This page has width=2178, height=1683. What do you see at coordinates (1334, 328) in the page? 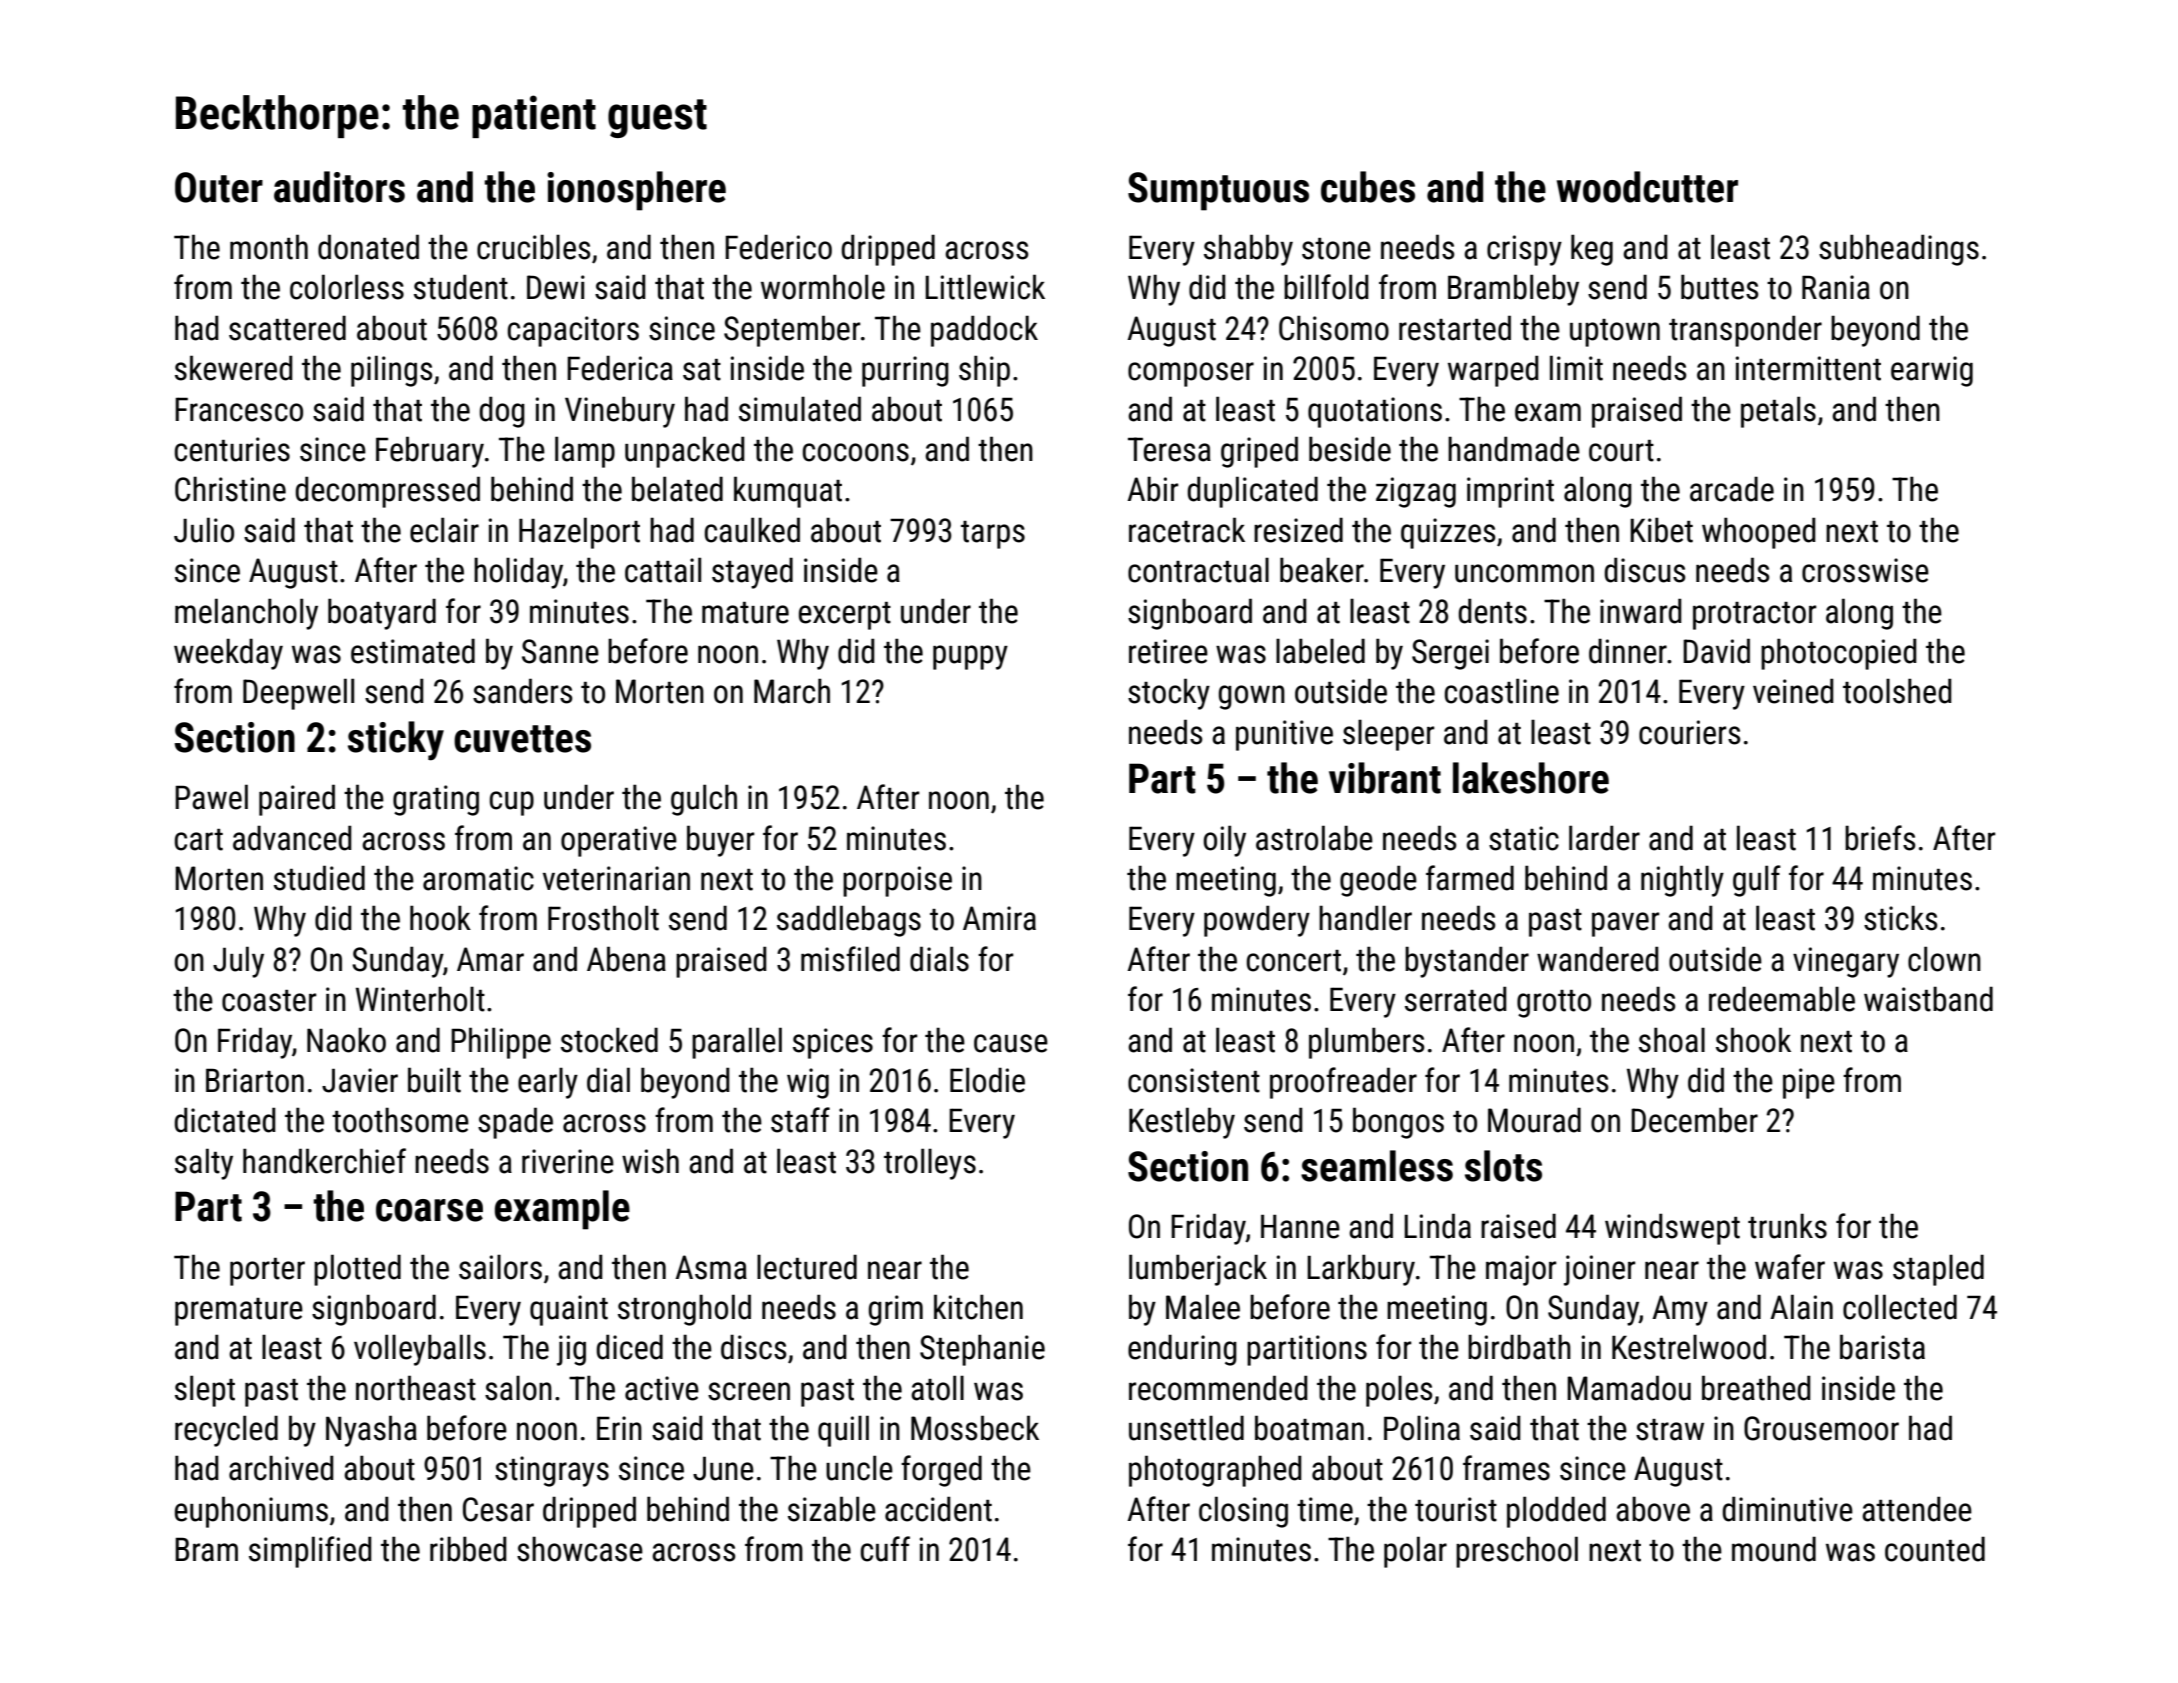
I see `Chisomo` at bounding box center [1334, 328].
